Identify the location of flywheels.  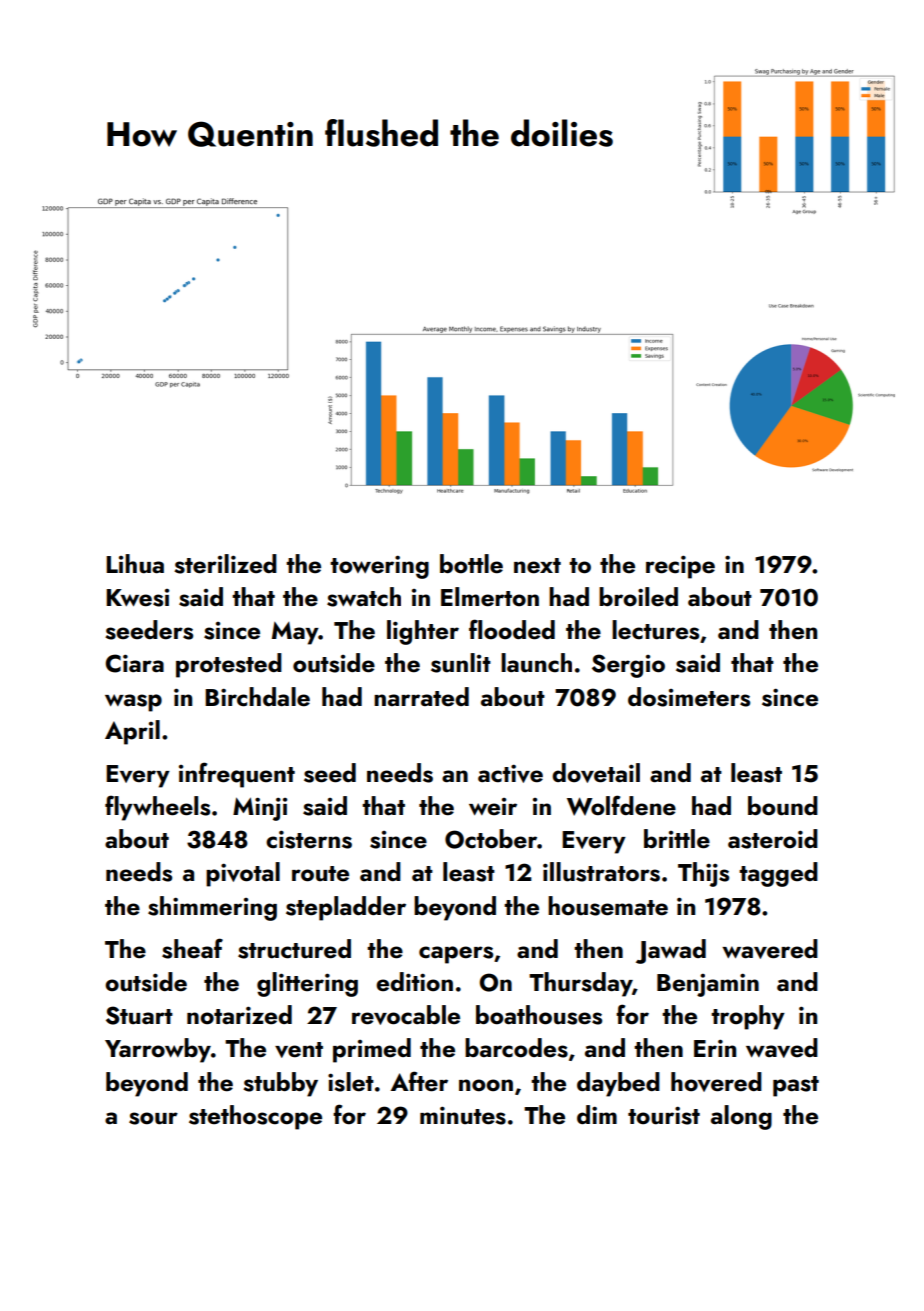
(157, 808).
